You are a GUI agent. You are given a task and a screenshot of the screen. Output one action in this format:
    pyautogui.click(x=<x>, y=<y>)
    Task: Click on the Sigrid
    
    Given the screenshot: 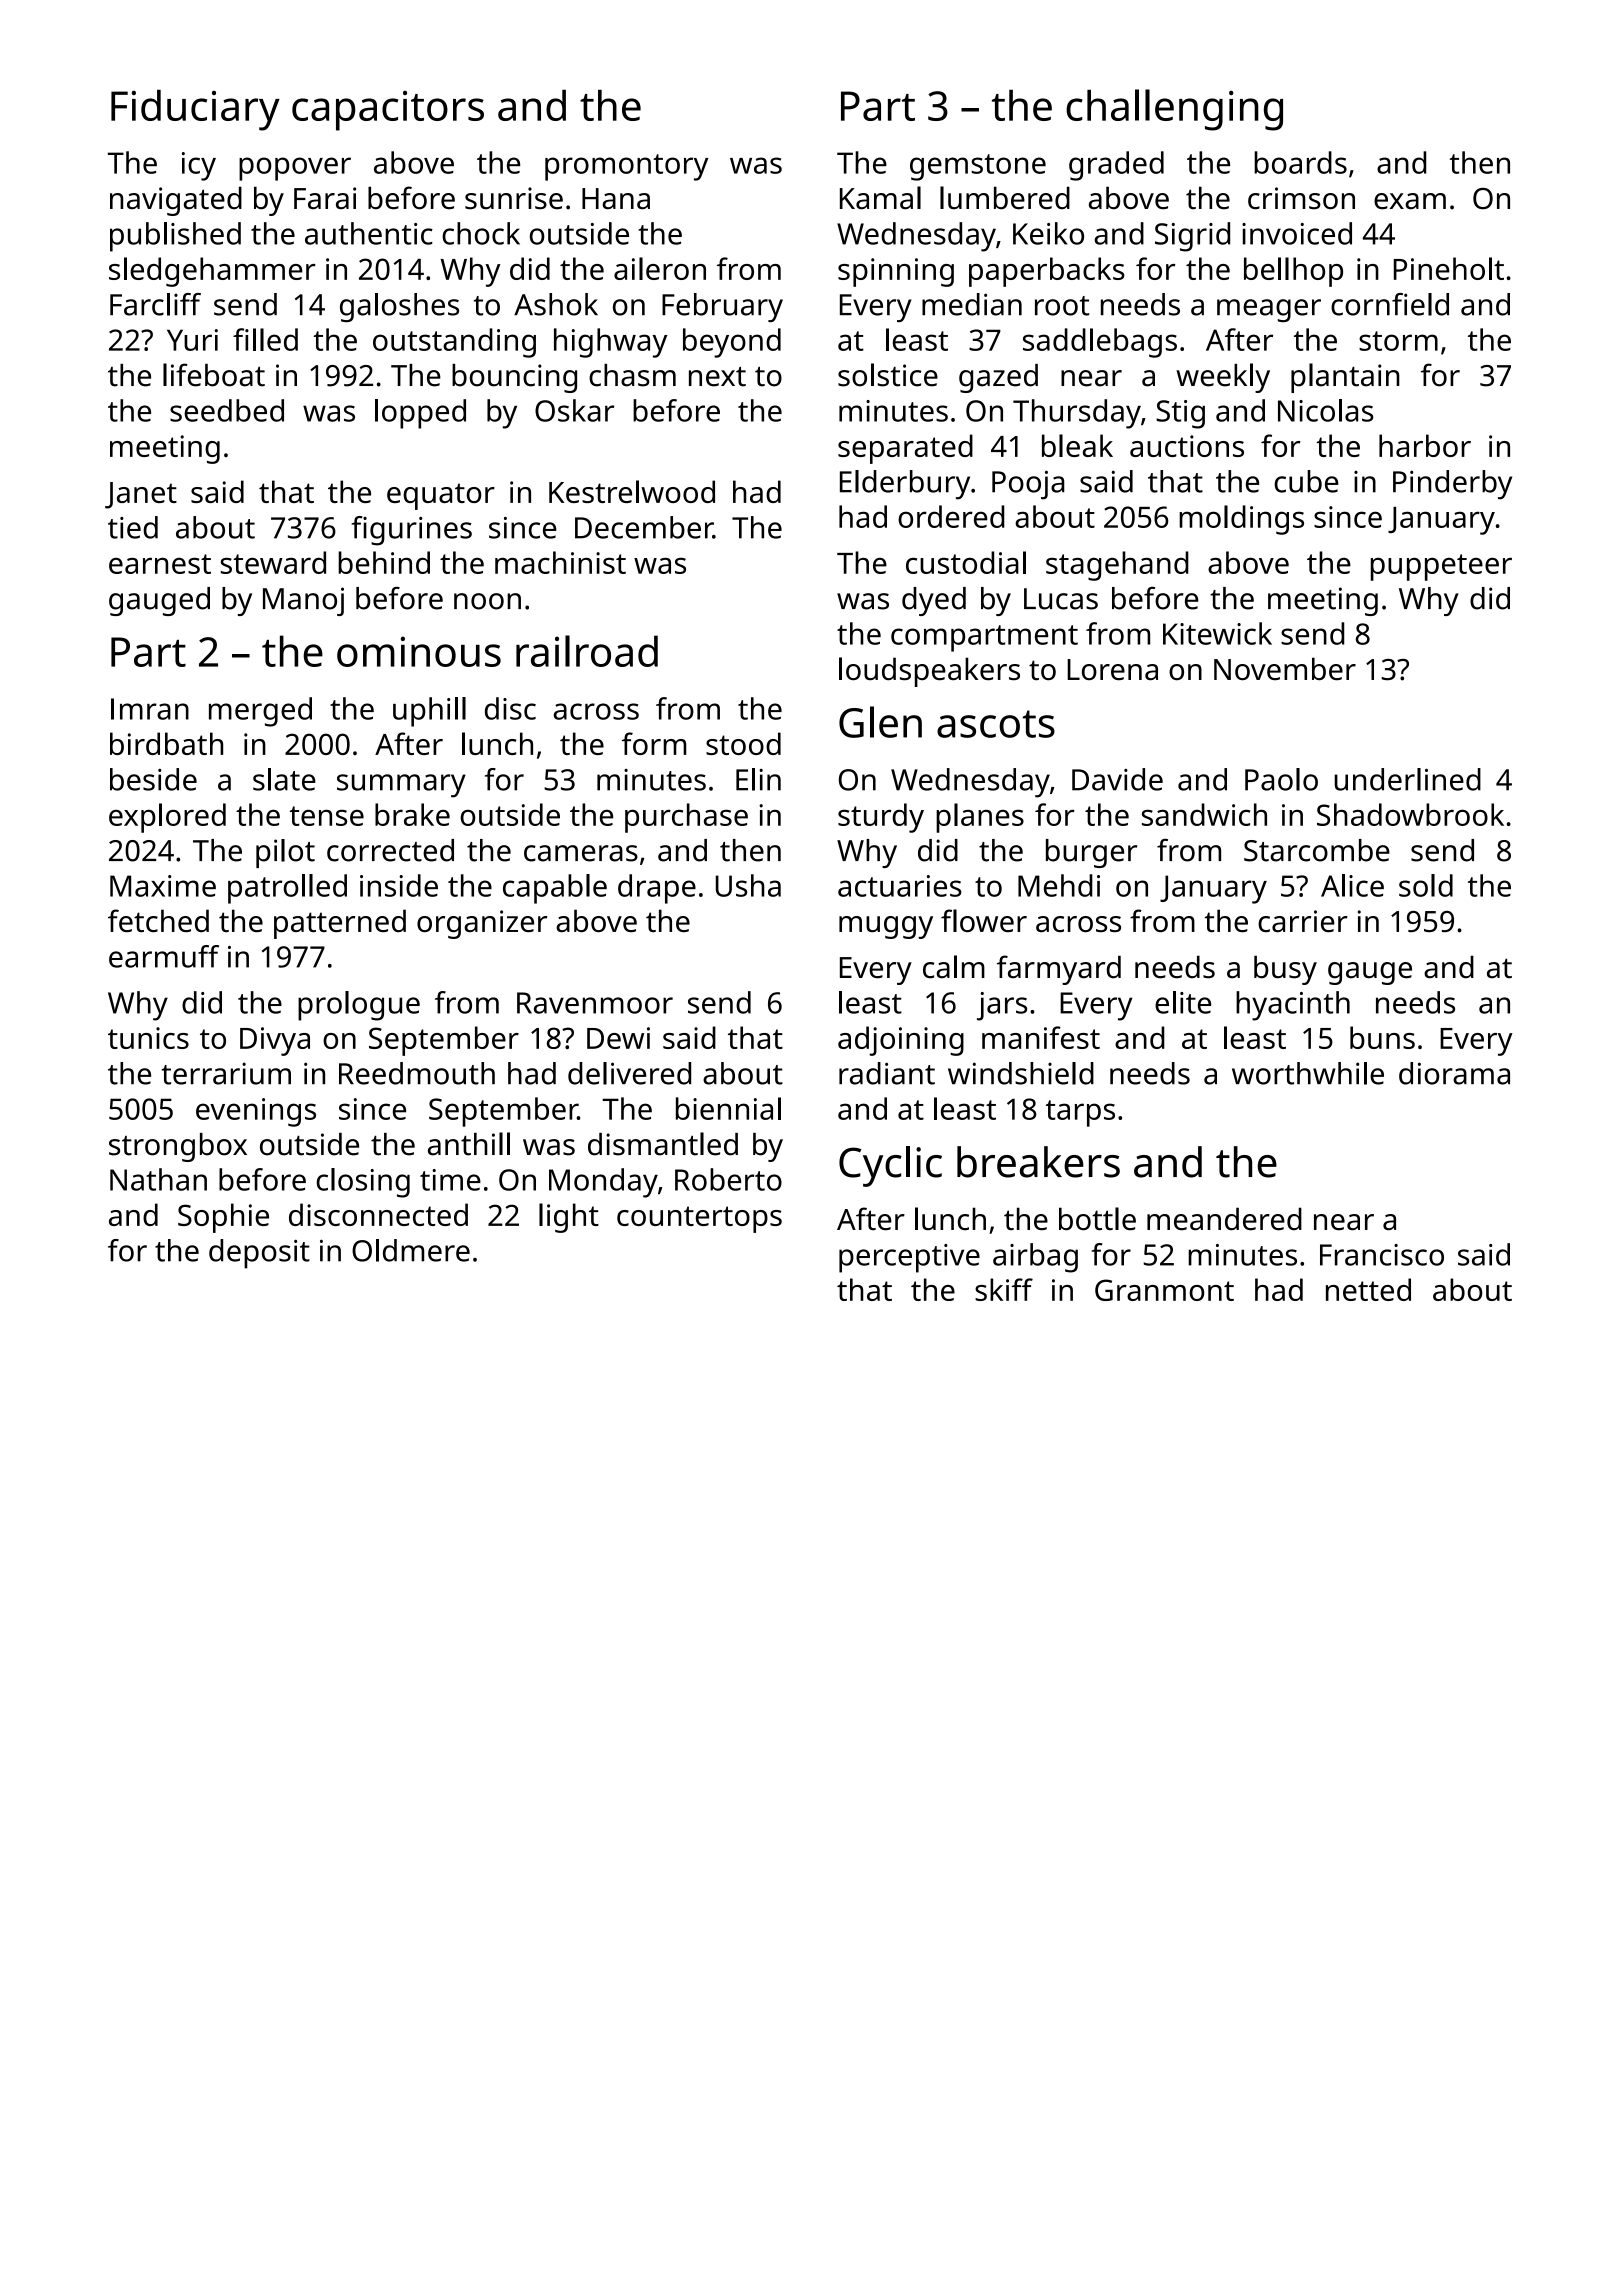 What is the action you would take?
    pyautogui.click(x=1192, y=237)
